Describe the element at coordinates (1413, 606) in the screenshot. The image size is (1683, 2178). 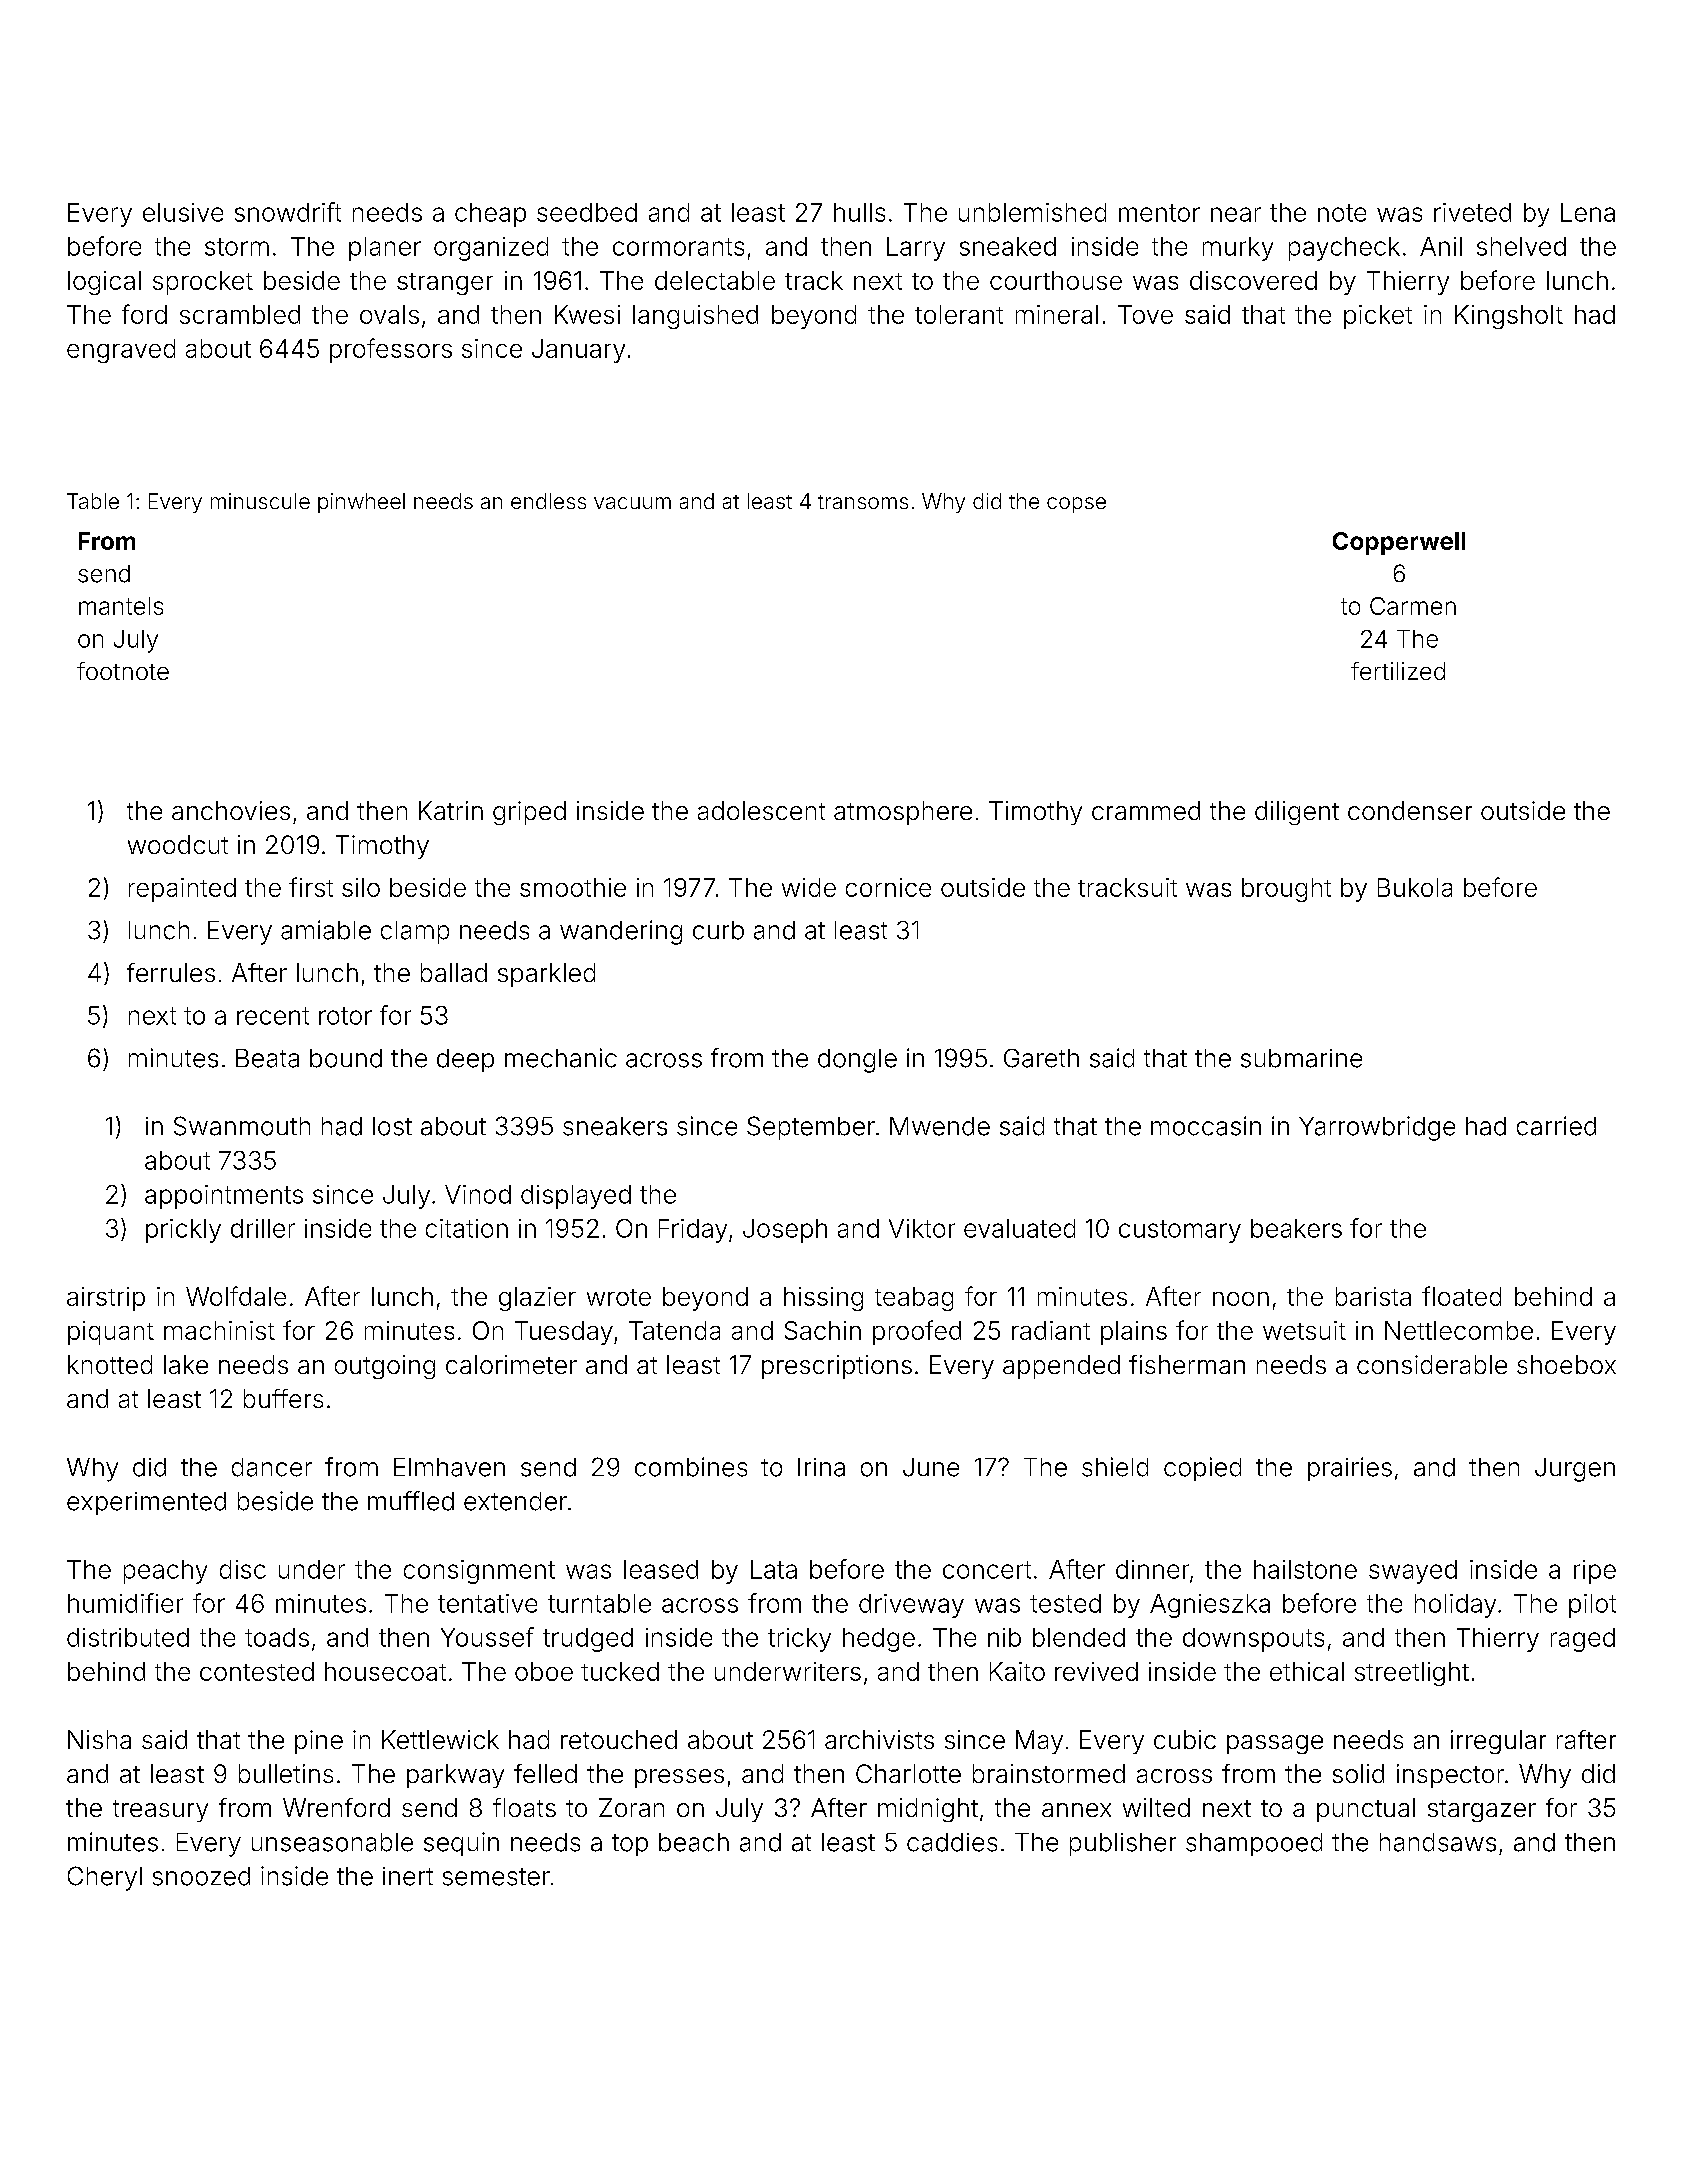
I see `Carmen` at that location.
